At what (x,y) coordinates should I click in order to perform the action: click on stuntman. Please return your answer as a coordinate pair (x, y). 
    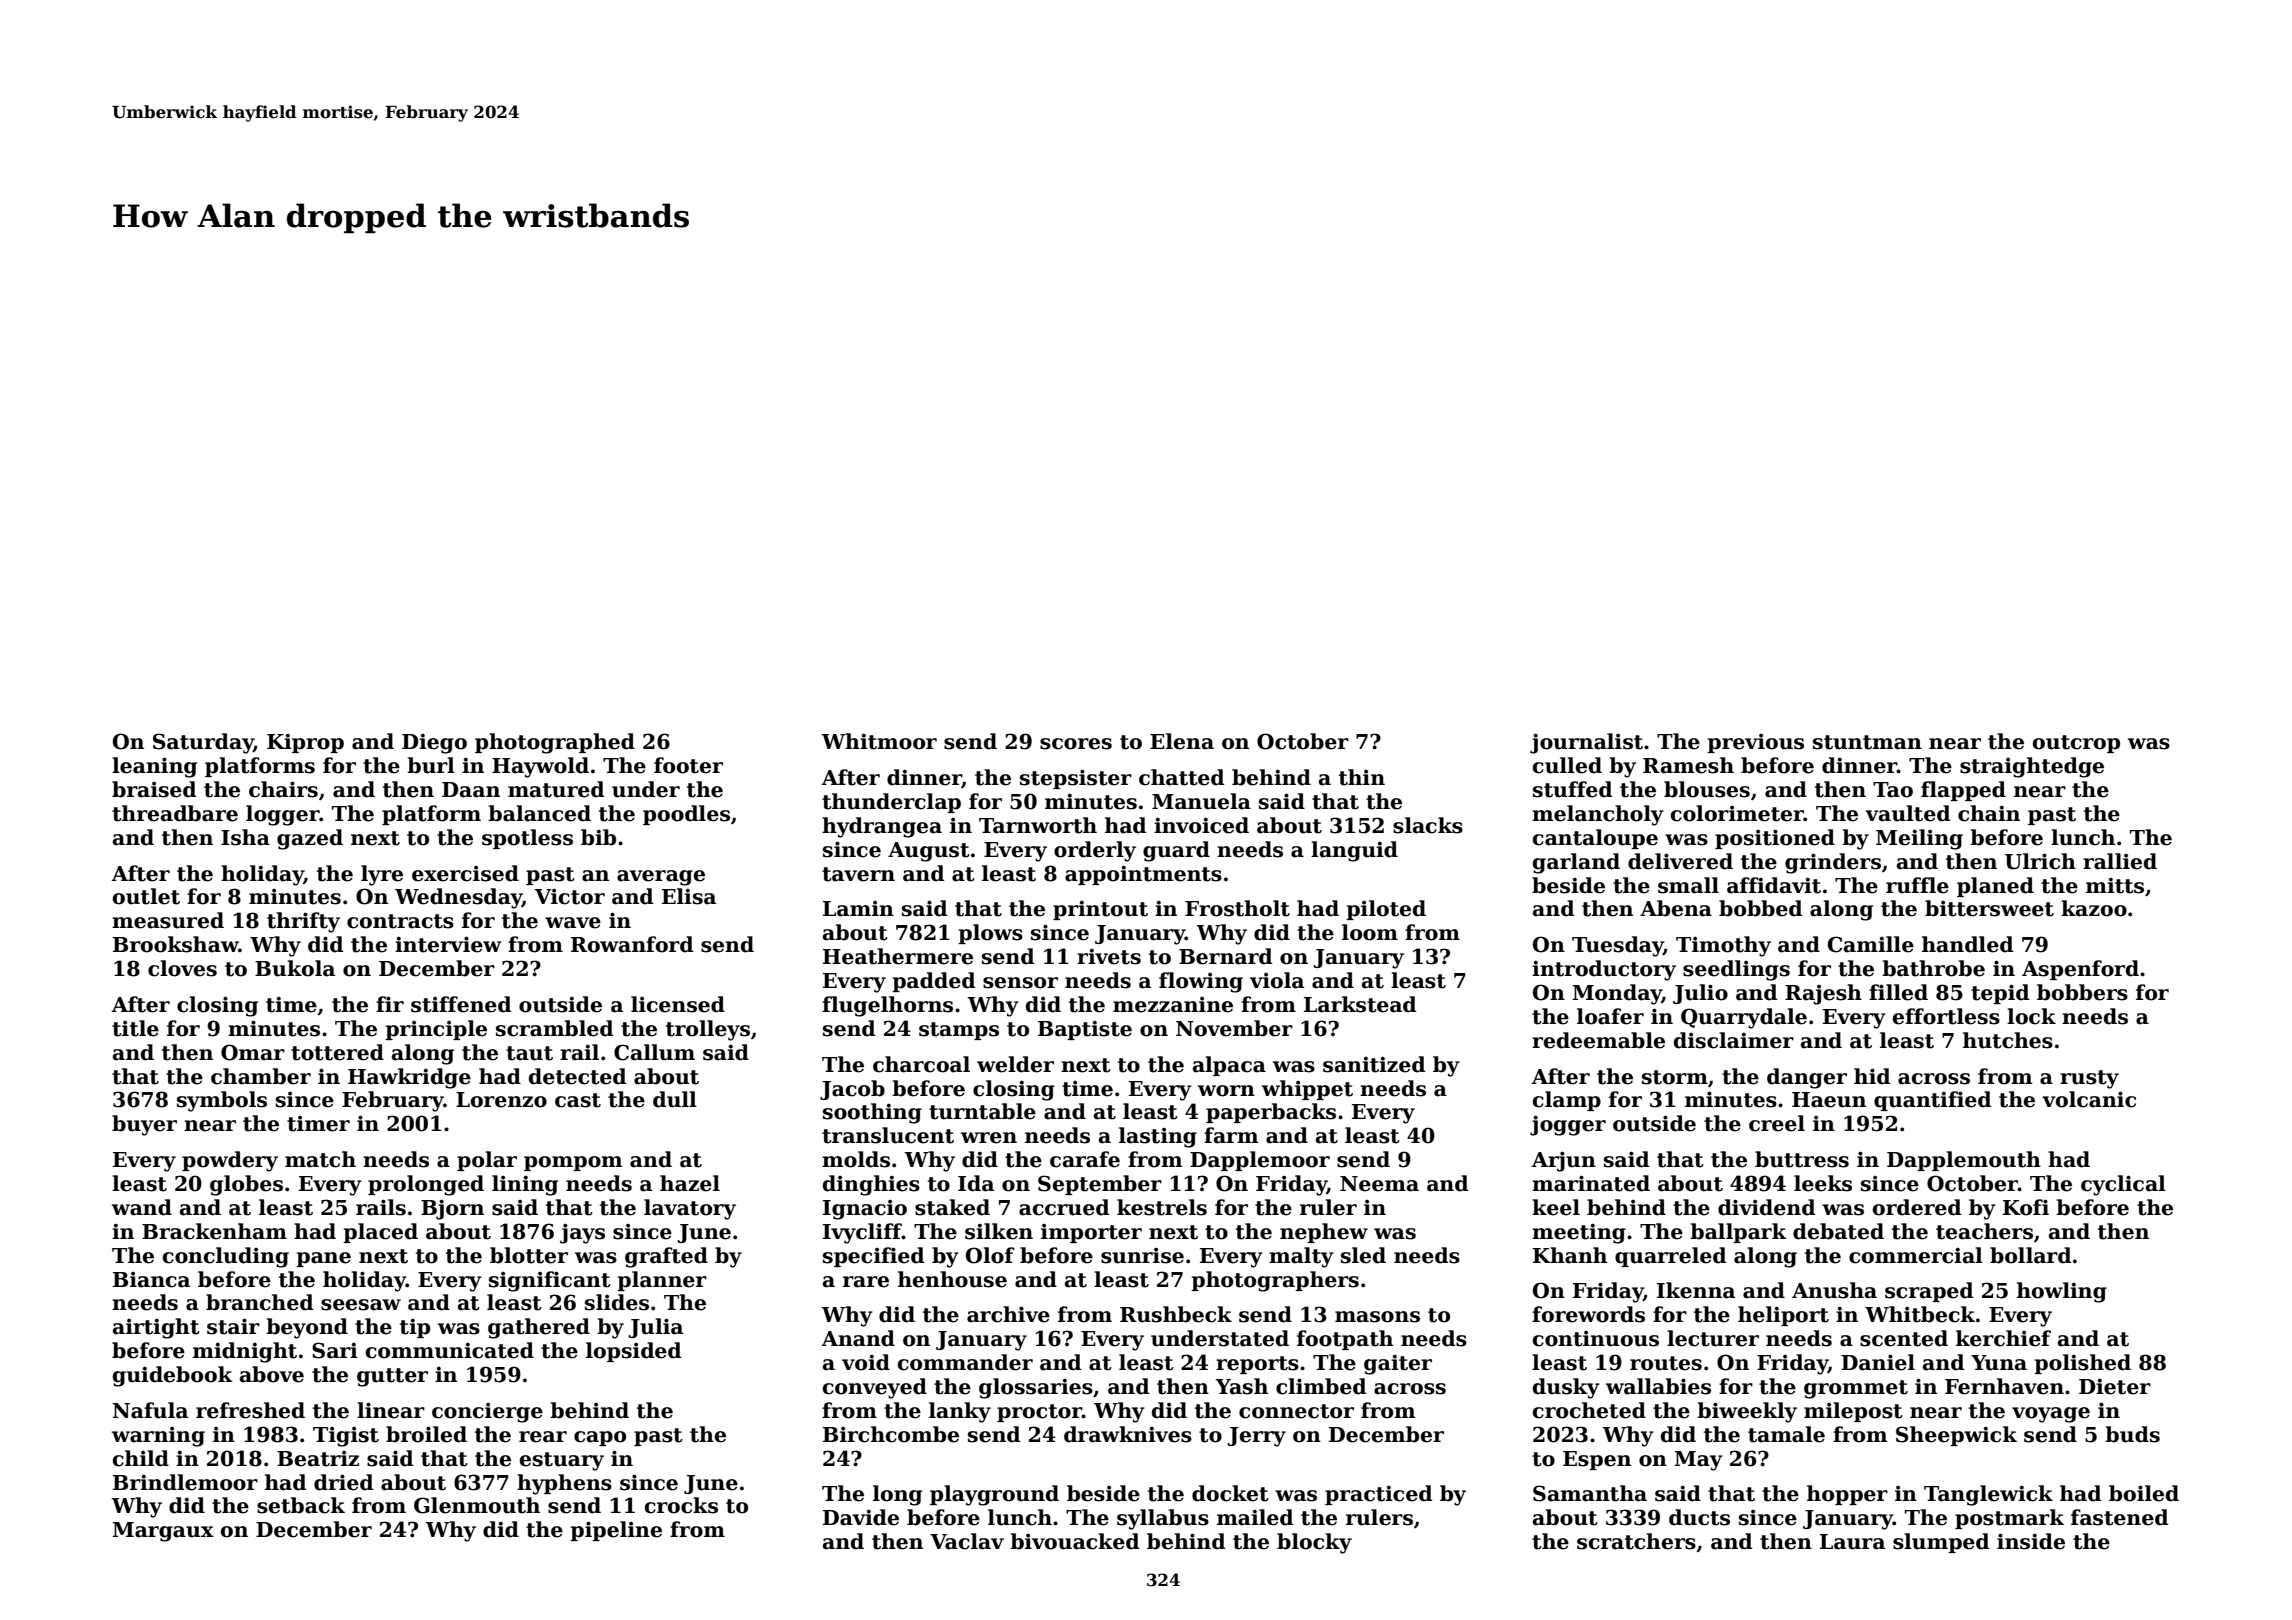
    Looking at the image, I should click on (1867, 742).
